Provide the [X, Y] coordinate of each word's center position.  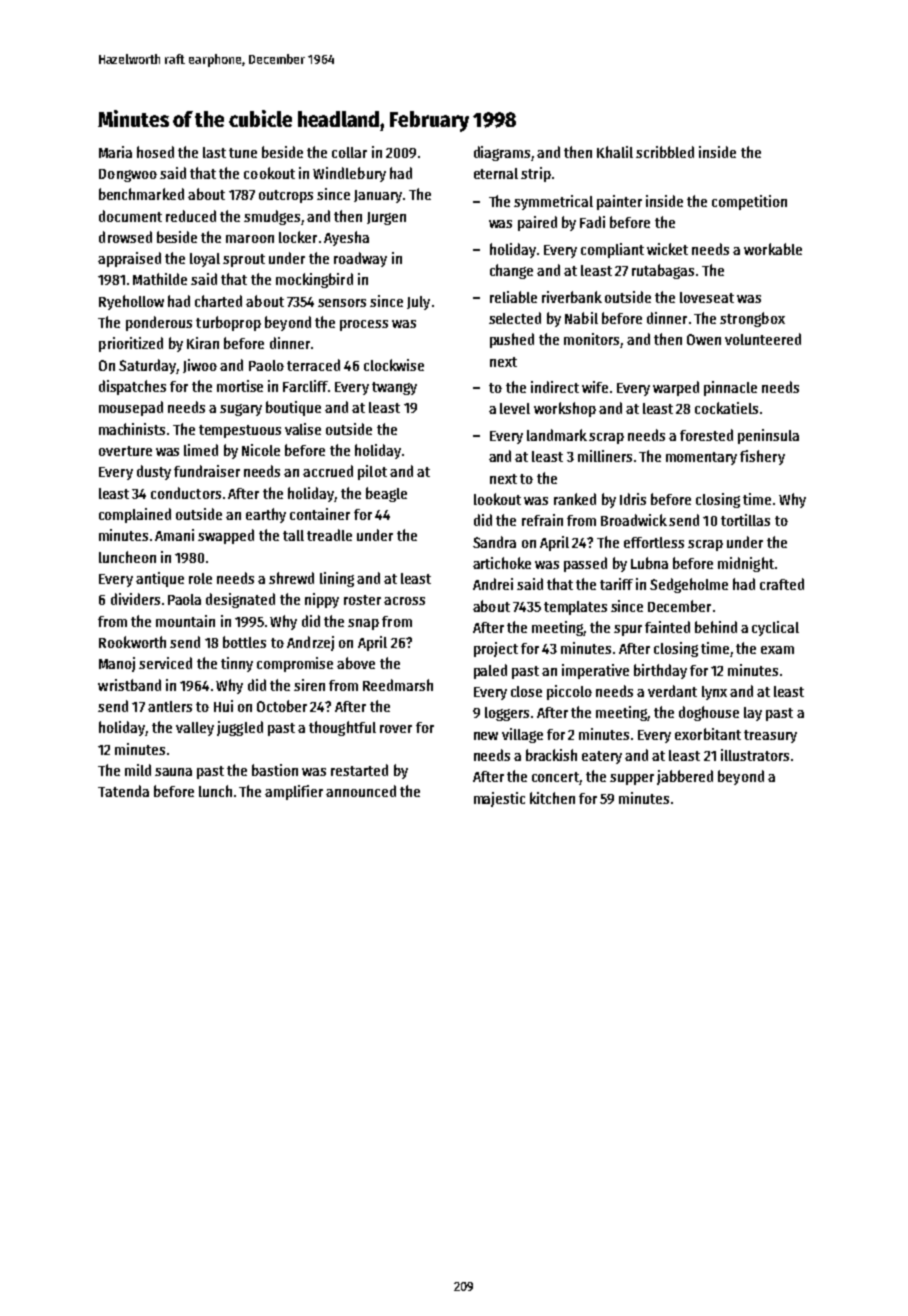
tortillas [745, 520]
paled [490, 671]
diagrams [502, 153]
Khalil [615, 152]
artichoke [502, 563]
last [214, 152]
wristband [129, 685]
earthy [266, 515]
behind [716, 627]
